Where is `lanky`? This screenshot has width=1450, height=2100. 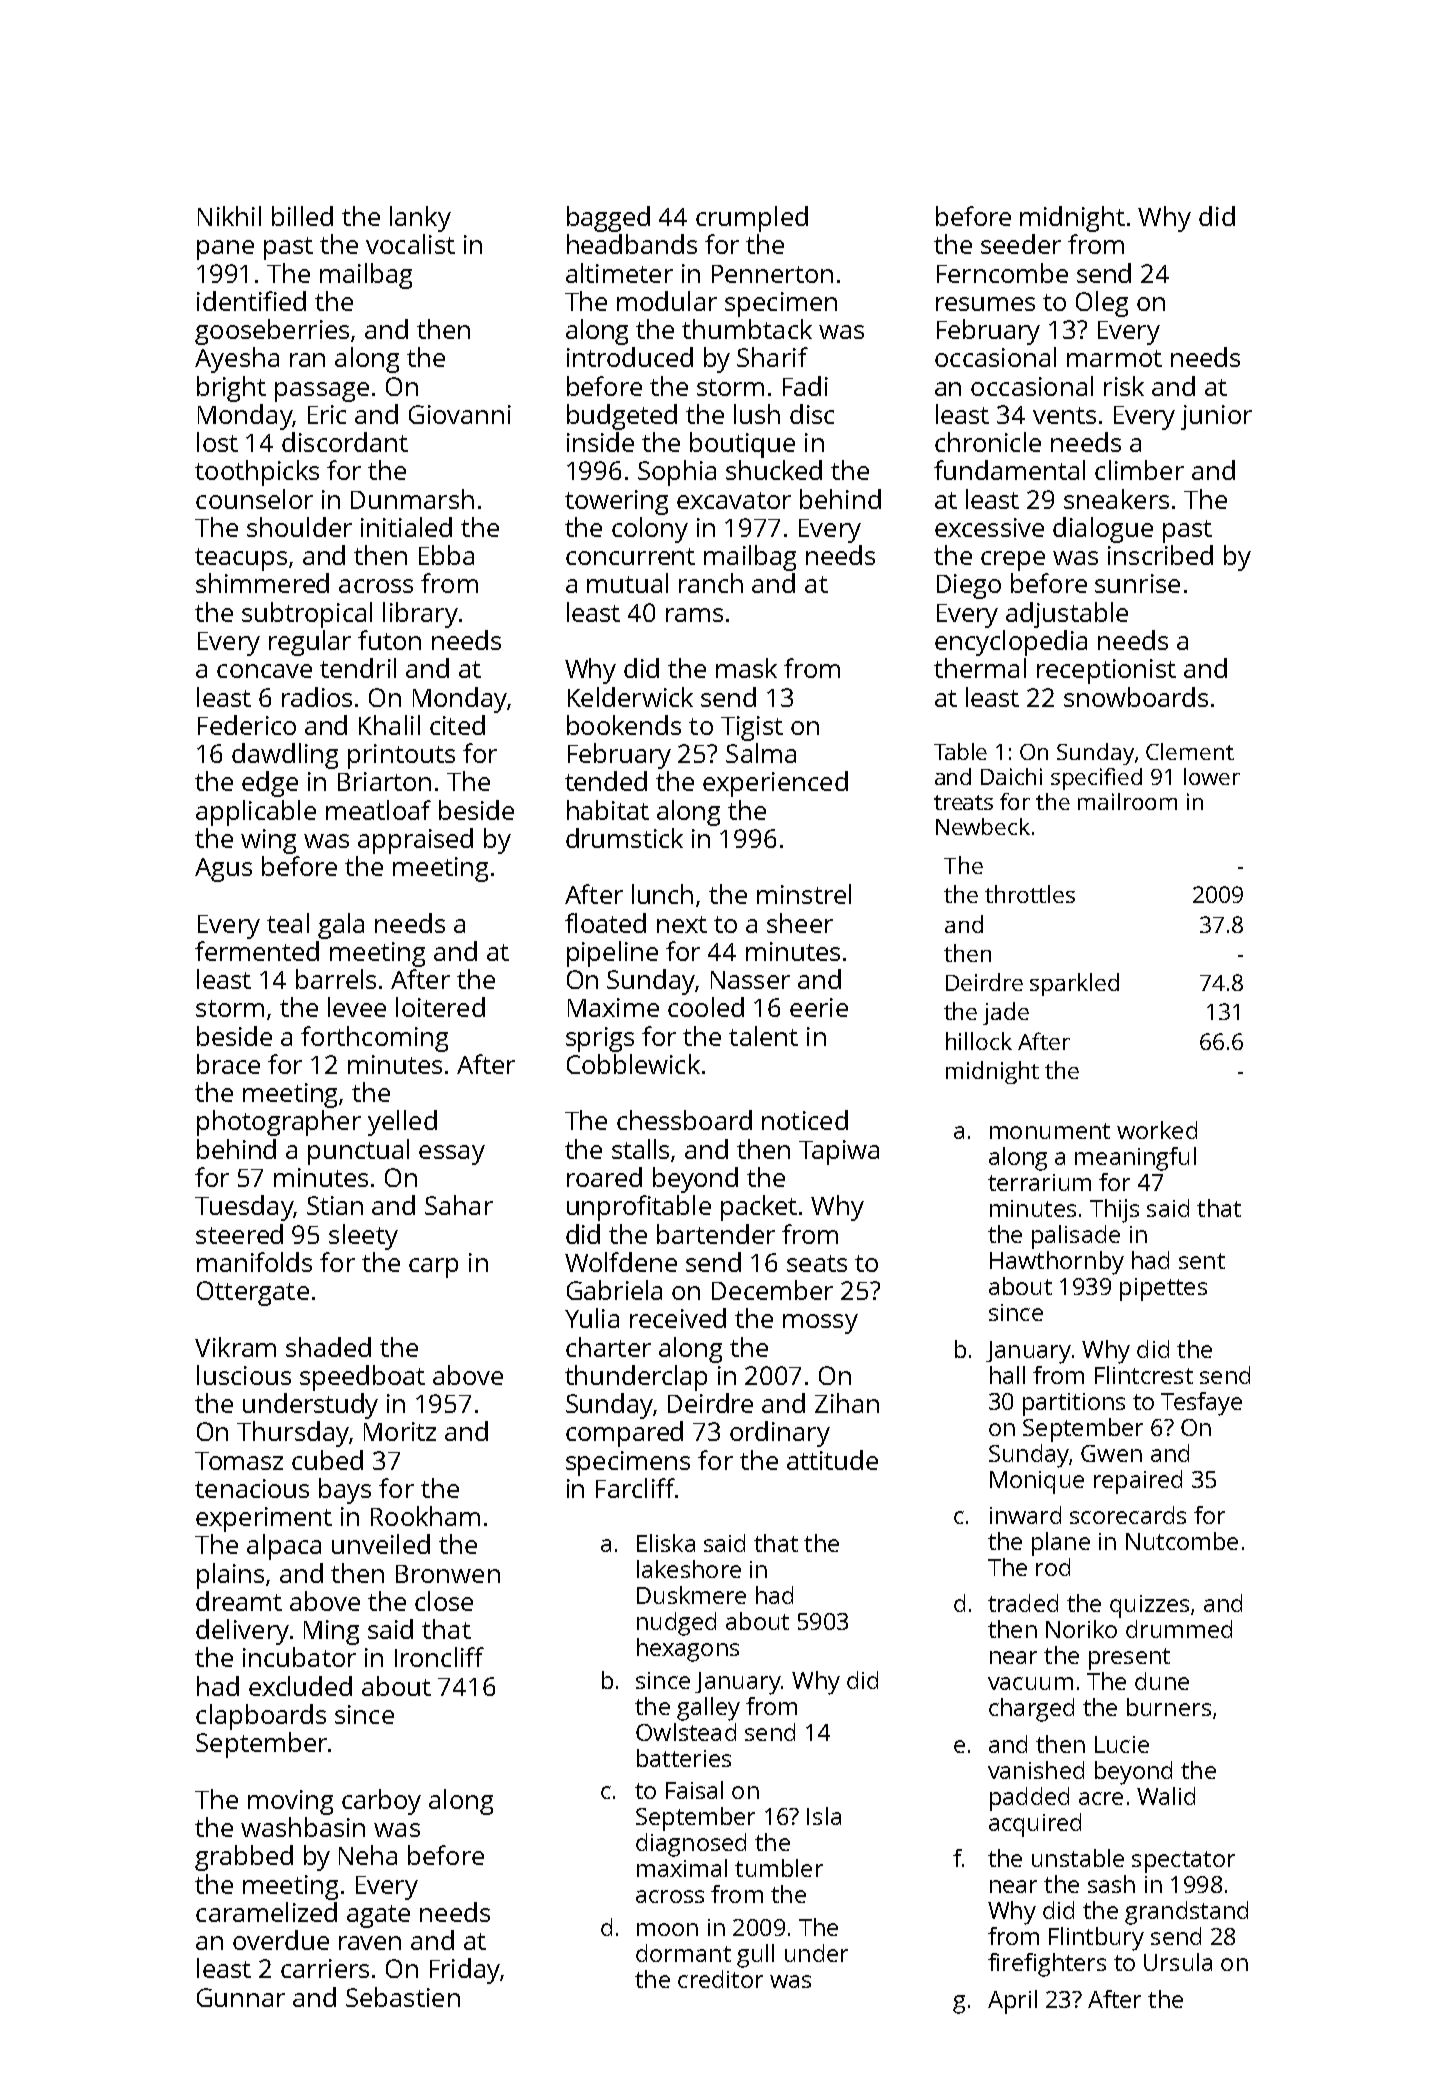
lanky is located at coordinates (420, 219).
